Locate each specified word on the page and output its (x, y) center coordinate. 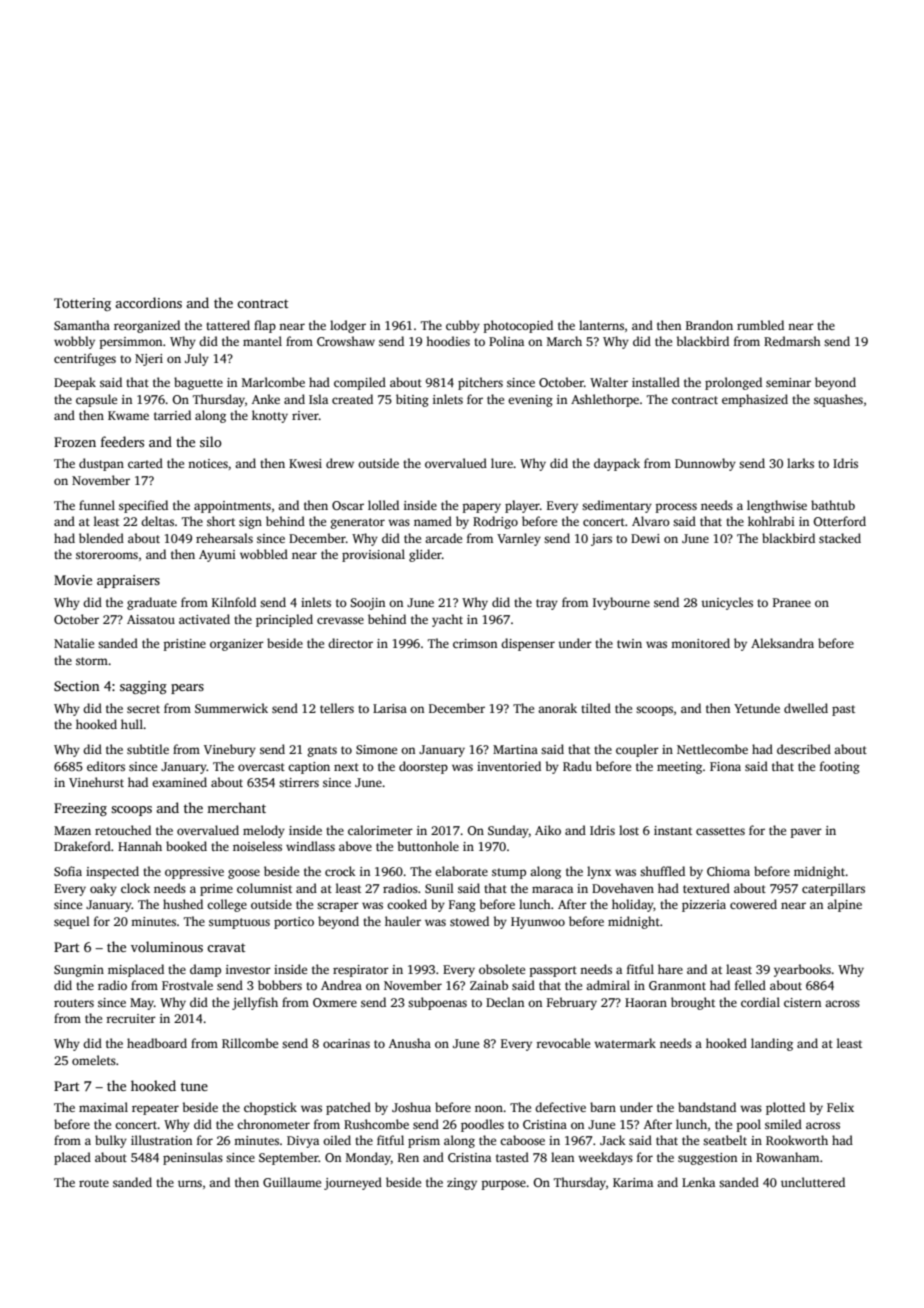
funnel (97, 505)
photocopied (518, 326)
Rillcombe (250, 1043)
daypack (617, 464)
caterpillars (833, 889)
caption (309, 768)
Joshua (411, 1107)
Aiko (548, 830)
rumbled (760, 325)
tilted (596, 708)
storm (92, 661)
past (843, 710)
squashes (838, 400)
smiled (783, 1124)
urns (190, 1183)
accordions (148, 302)
